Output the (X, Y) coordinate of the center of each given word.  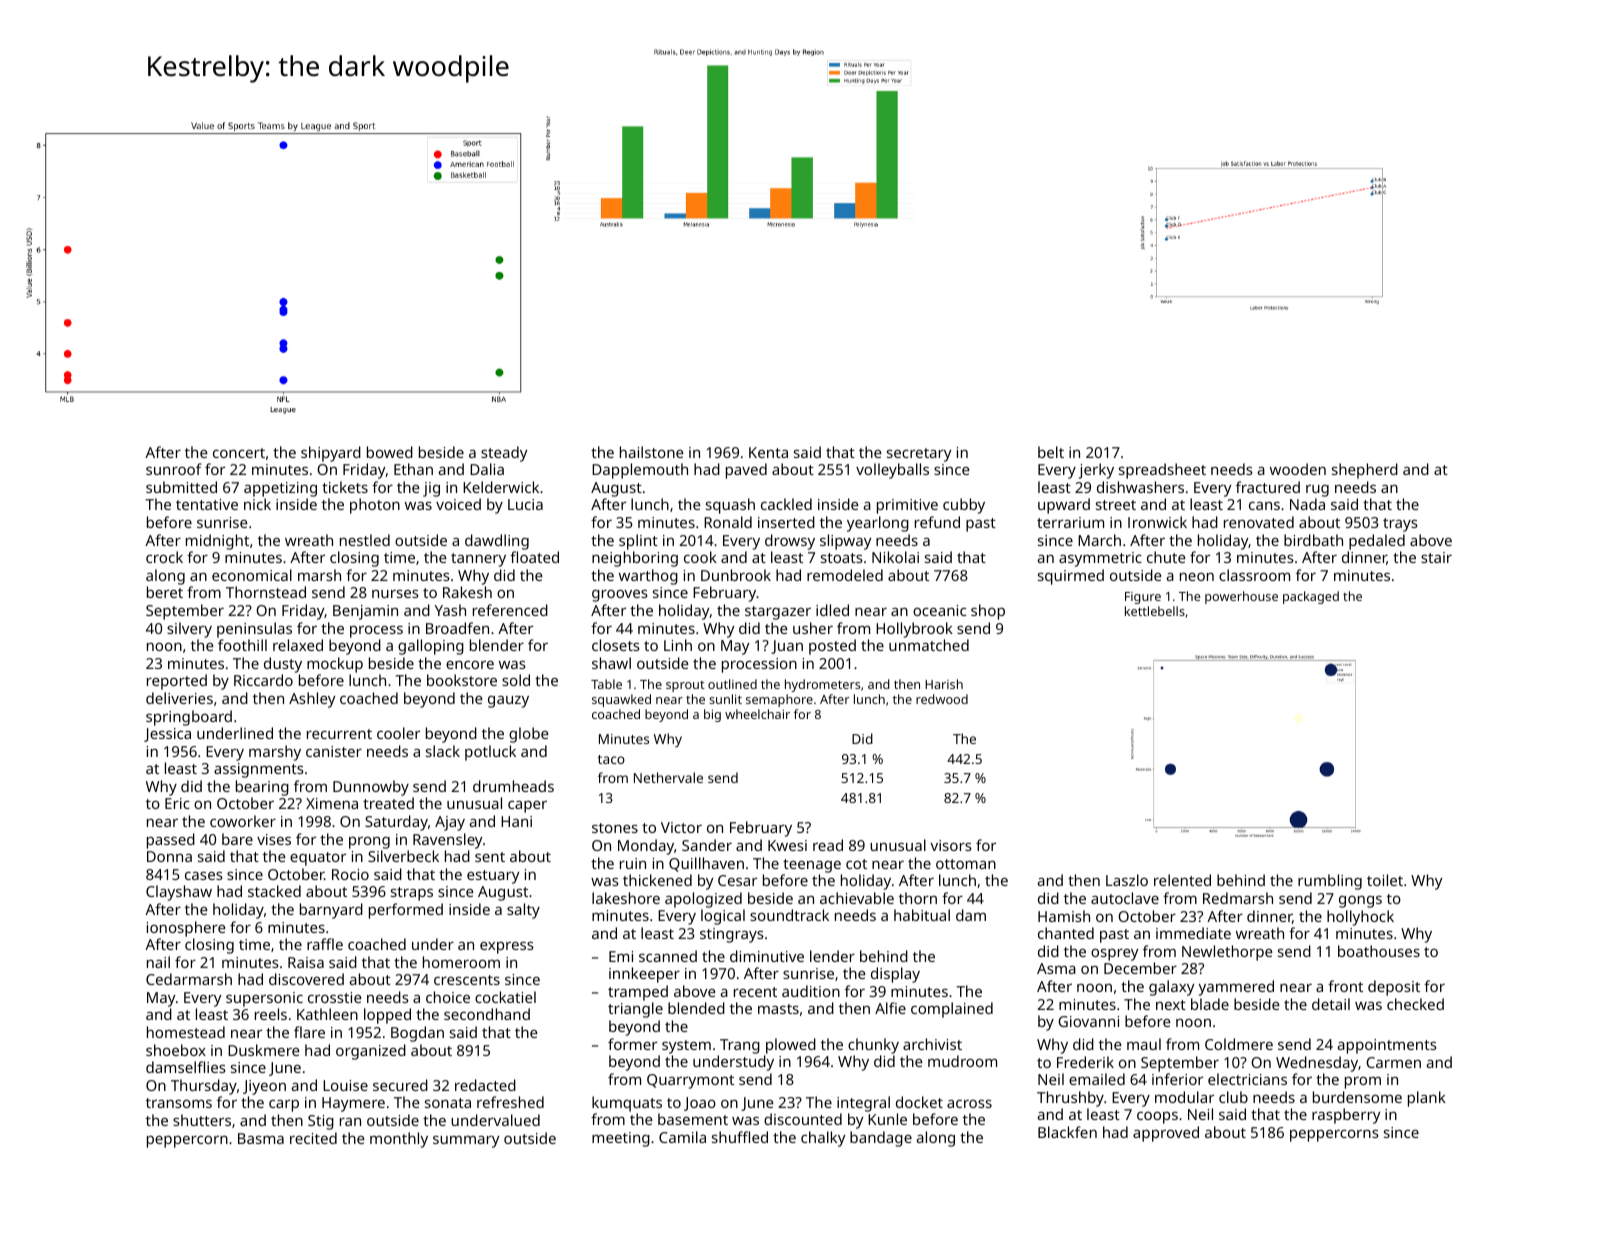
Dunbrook (736, 575)
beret (165, 592)
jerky (1096, 471)
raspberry (1346, 1116)
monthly (399, 1140)
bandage (881, 1139)
